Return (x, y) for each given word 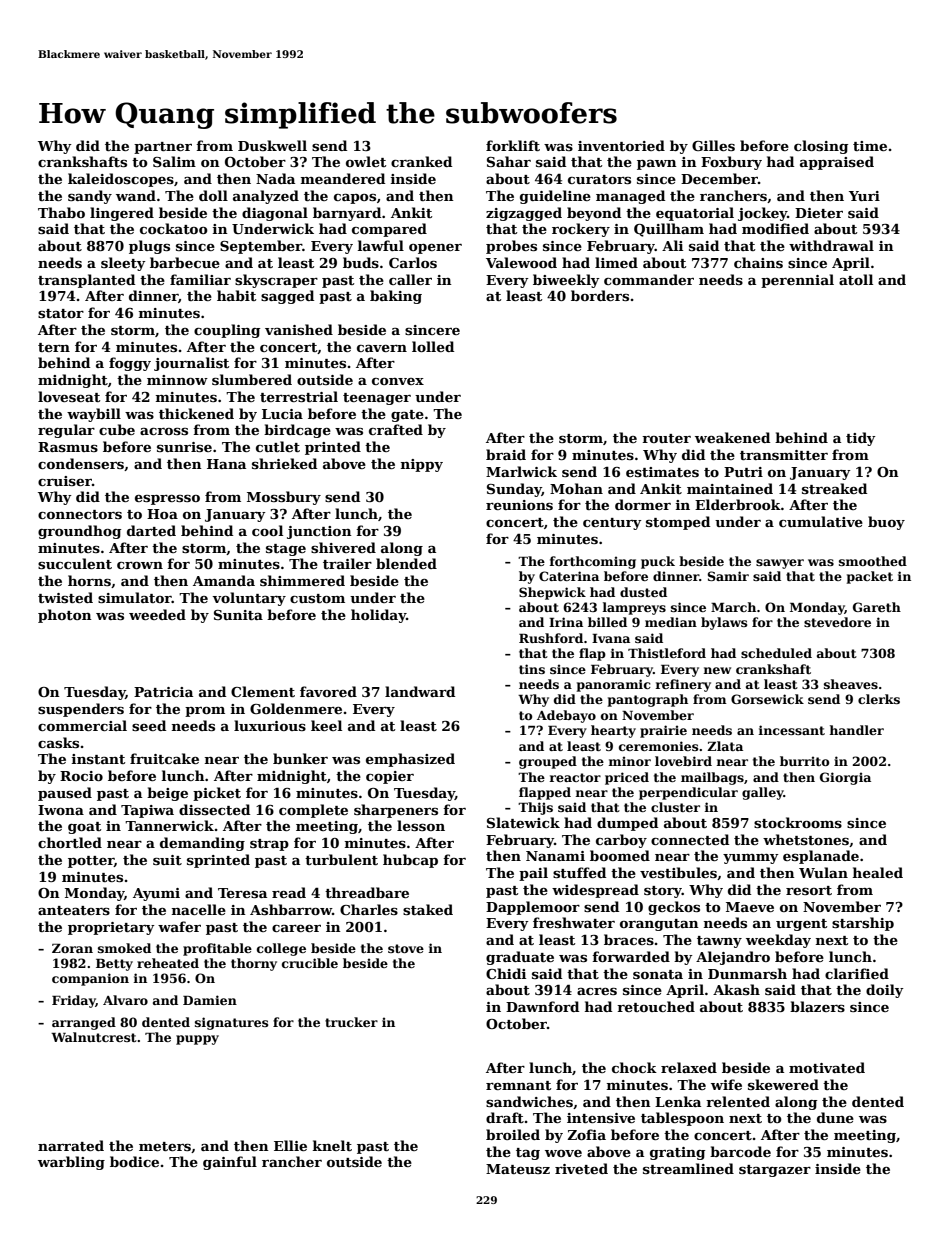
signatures (231, 1023)
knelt (332, 1145)
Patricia (163, 692)
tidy (861, 439)
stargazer (775, 1171)
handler (856, 730)
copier (390, 777)
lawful (381, 245)
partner (163, 148)
